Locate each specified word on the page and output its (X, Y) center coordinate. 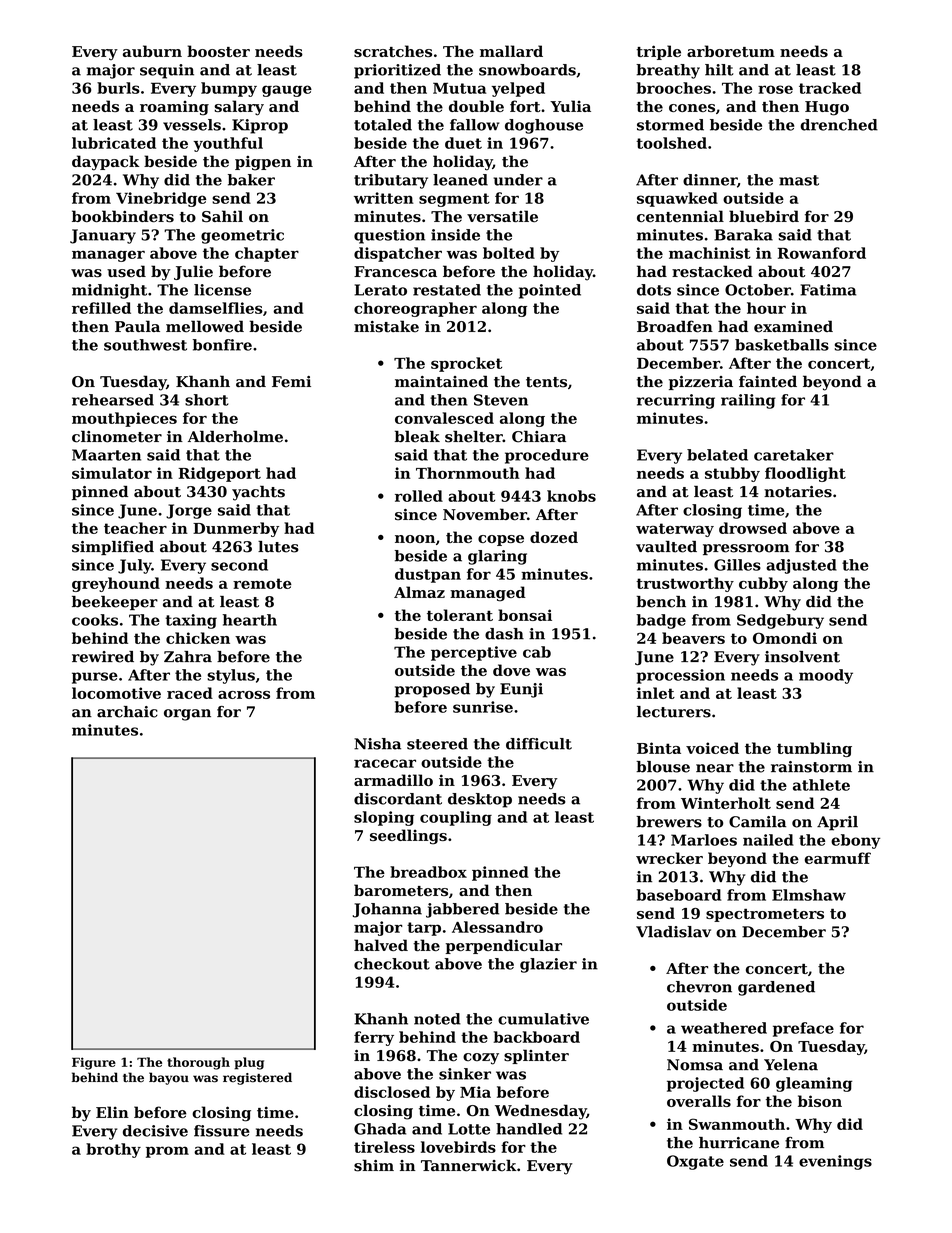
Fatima (828, 290)
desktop (480, 800)
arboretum (731, 51)
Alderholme (235, 436)
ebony (855, 841)
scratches (393, 51)
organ (187, 715)
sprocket (466, 364)
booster (218, 51)
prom (167, 1152)
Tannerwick (468, 1165)
